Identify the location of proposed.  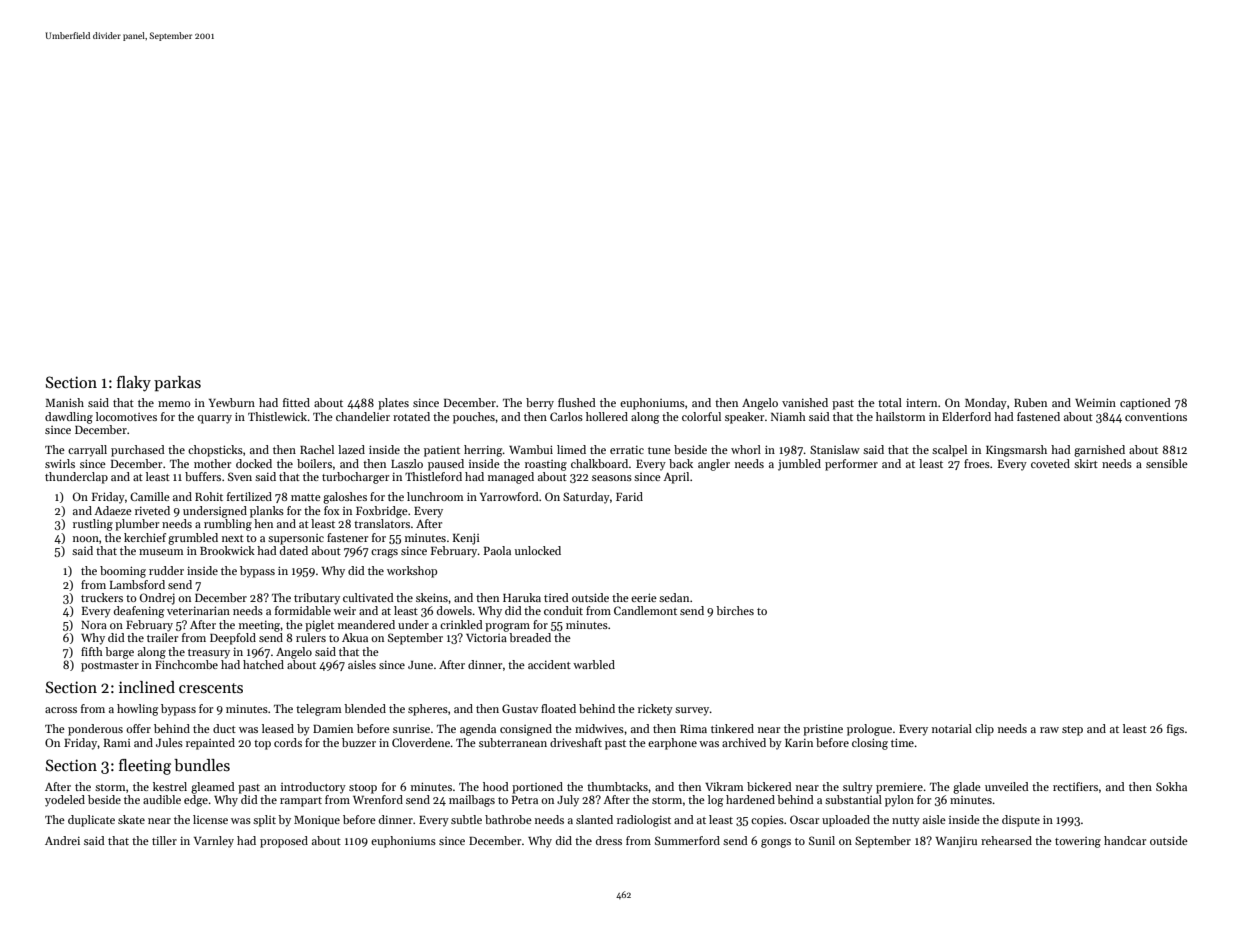
(284, 842).
